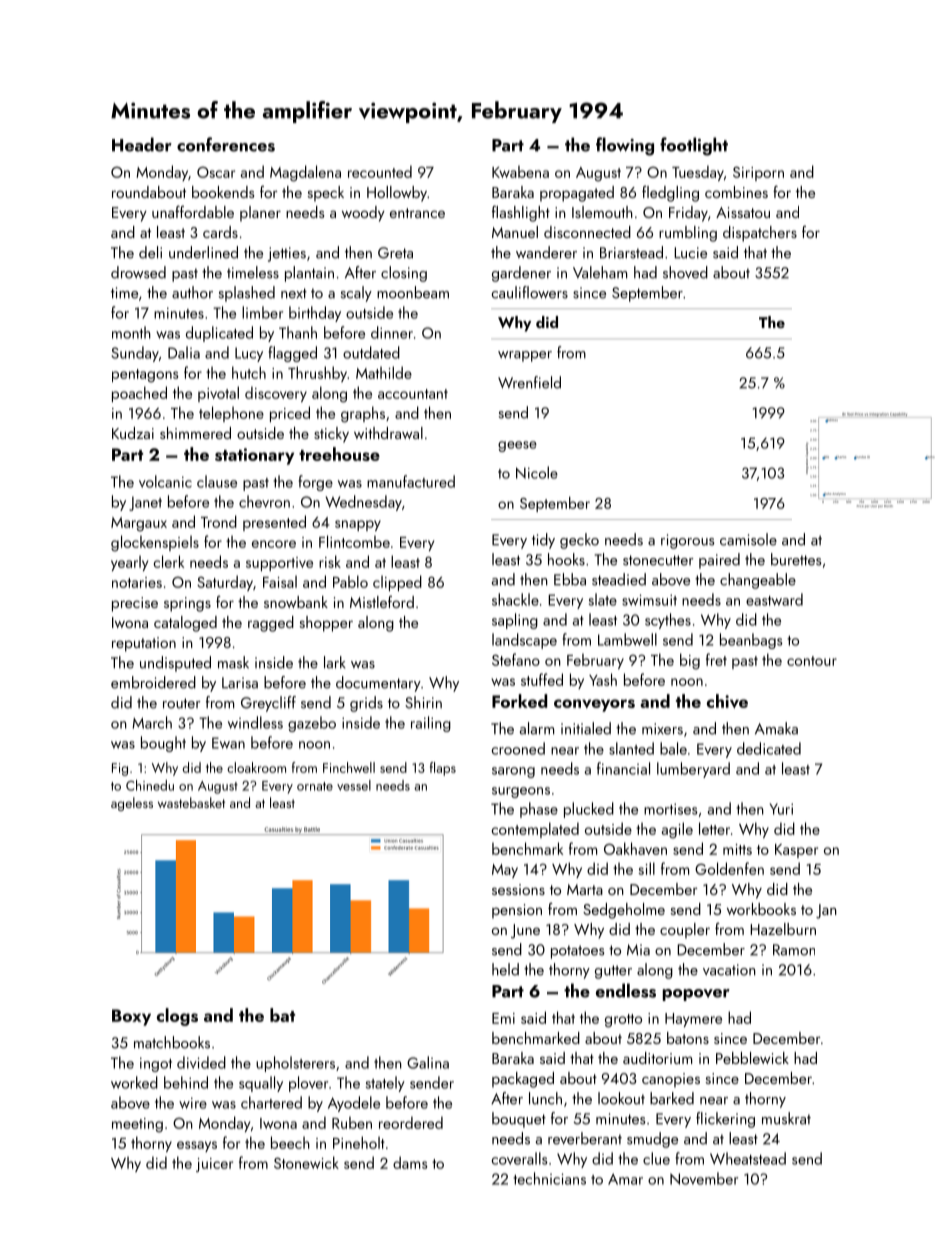 The image size is (952, 1233). What do you see at coordinates (378, 684) in the screenshot?
I see `documentary` at bounding box center [378, 684].
